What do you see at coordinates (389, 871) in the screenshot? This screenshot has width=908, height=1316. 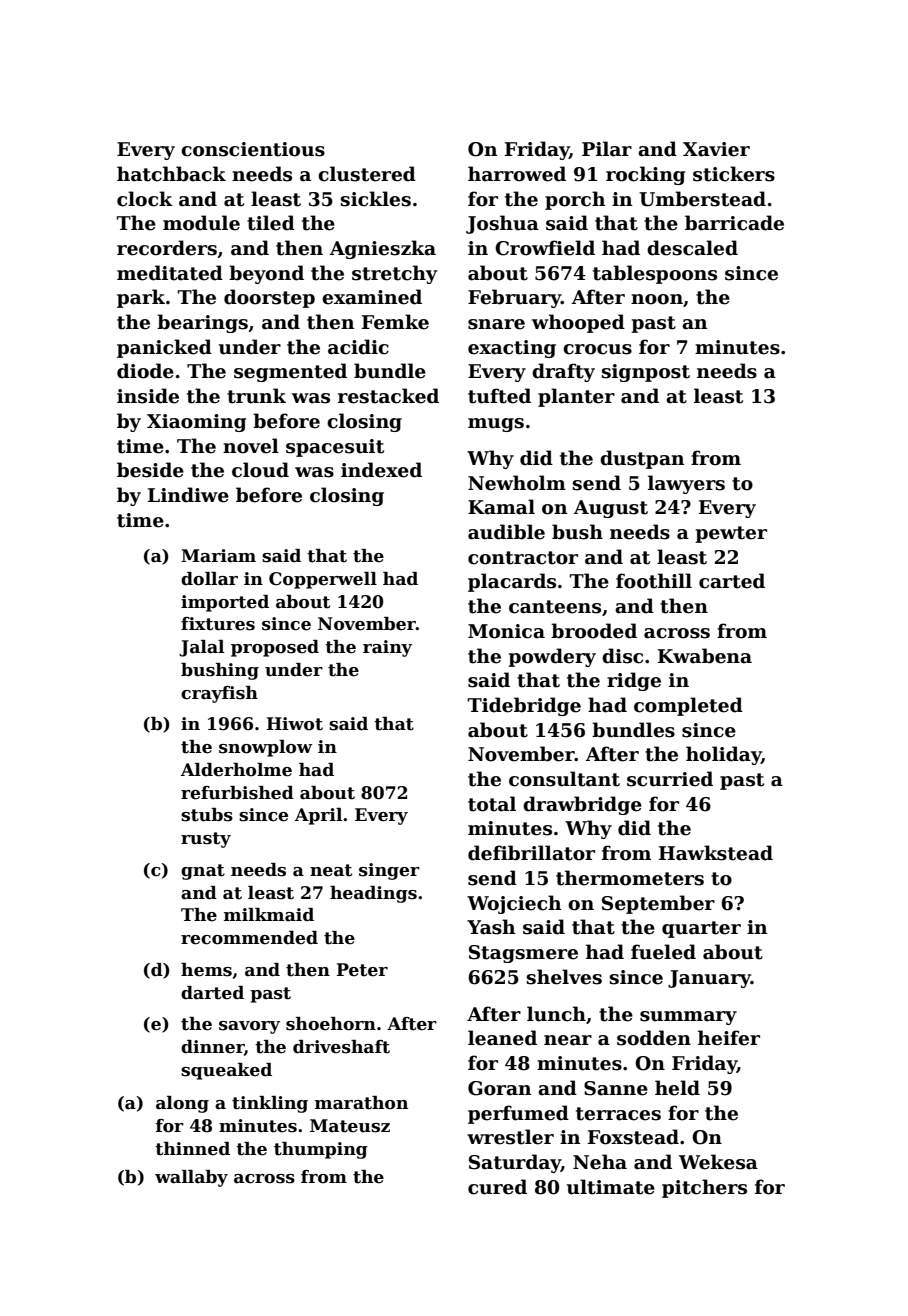 I see `singer` at bounding box center [389, 871].
